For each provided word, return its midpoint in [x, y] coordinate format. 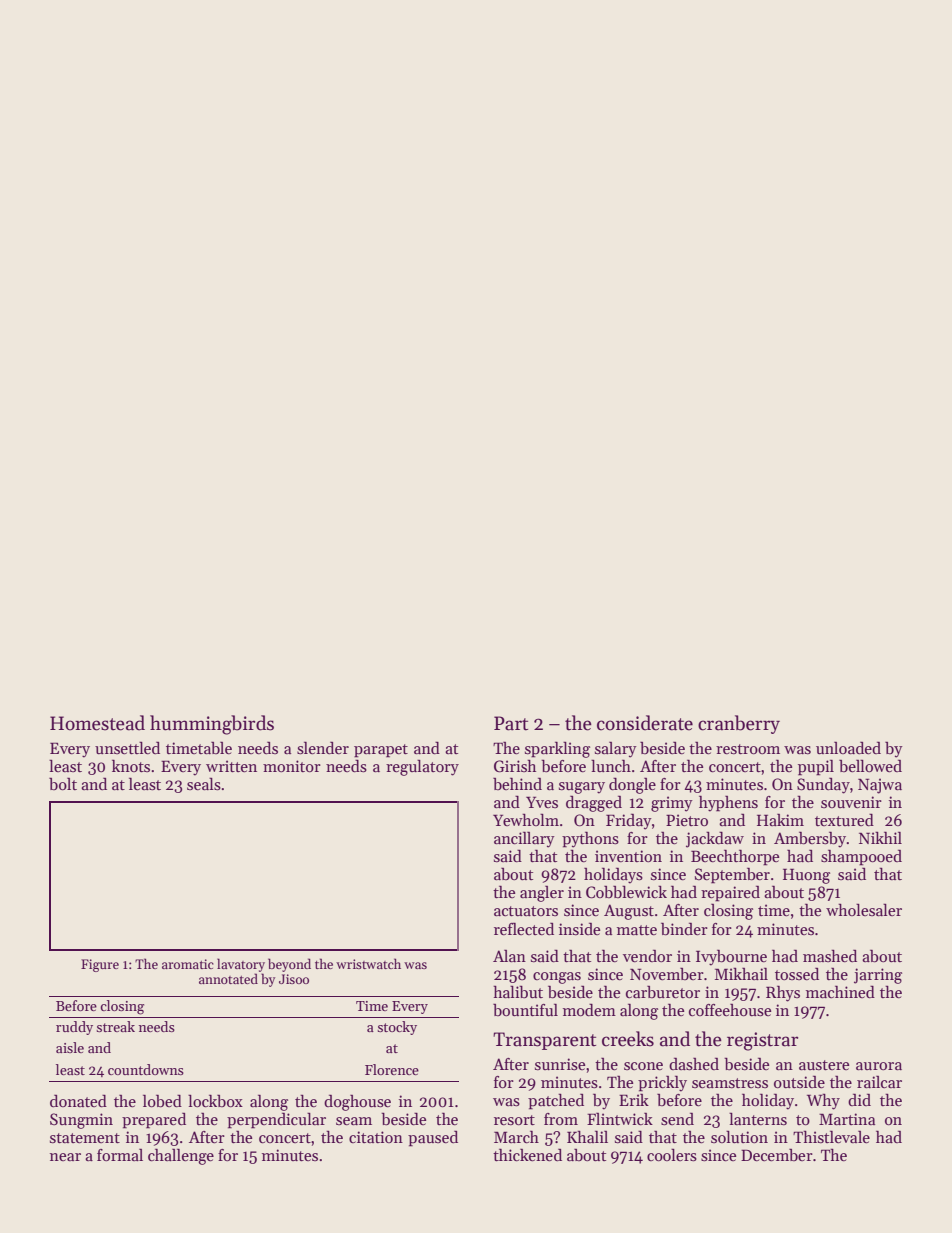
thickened [527, 1155]
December [777, 1155]
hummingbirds [212, 725]
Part [511, 723]
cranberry [739, 724]
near [65, 1157]
